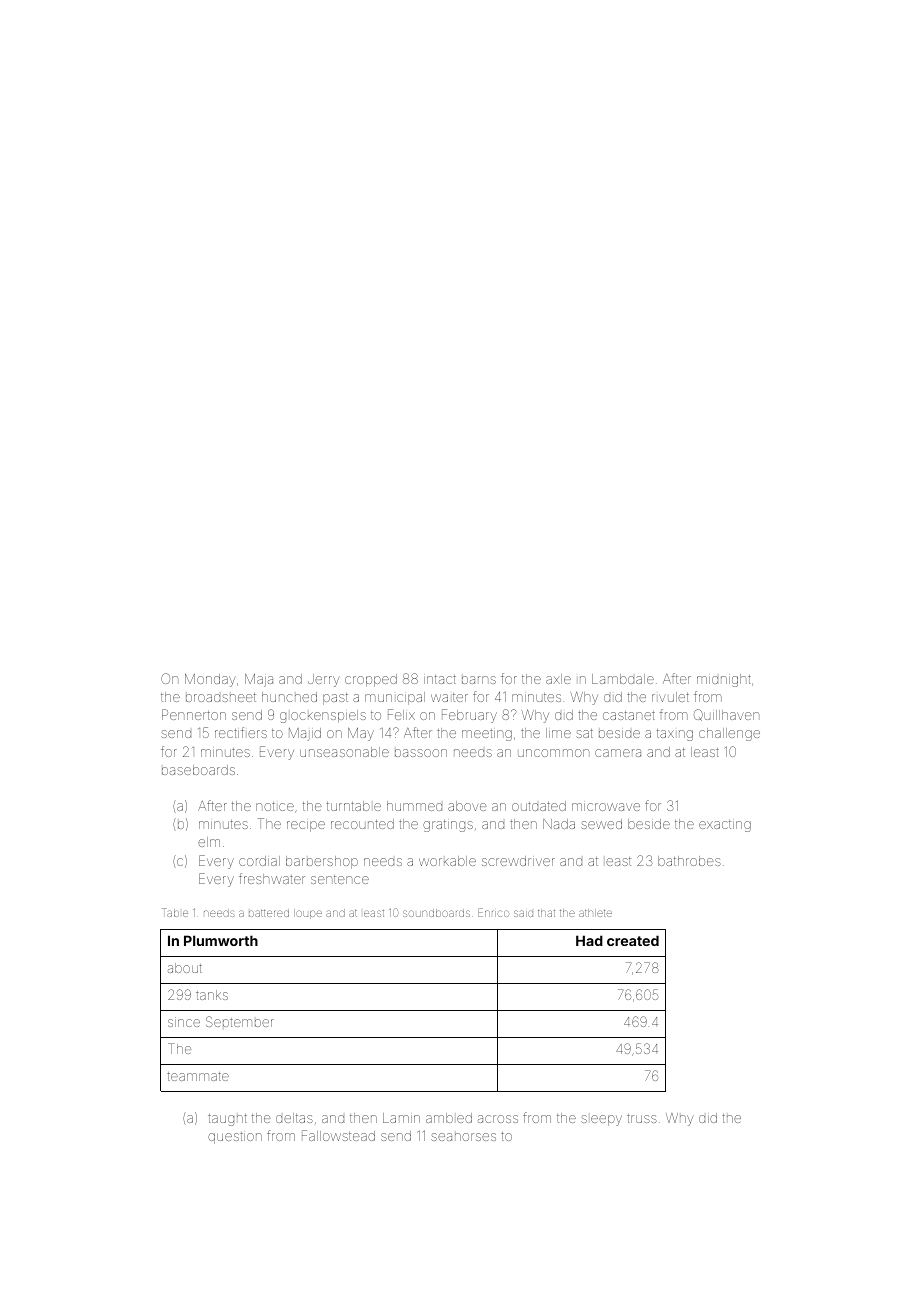 This document has width=924, height=1311. I want to click on created, so click(633, 940).
